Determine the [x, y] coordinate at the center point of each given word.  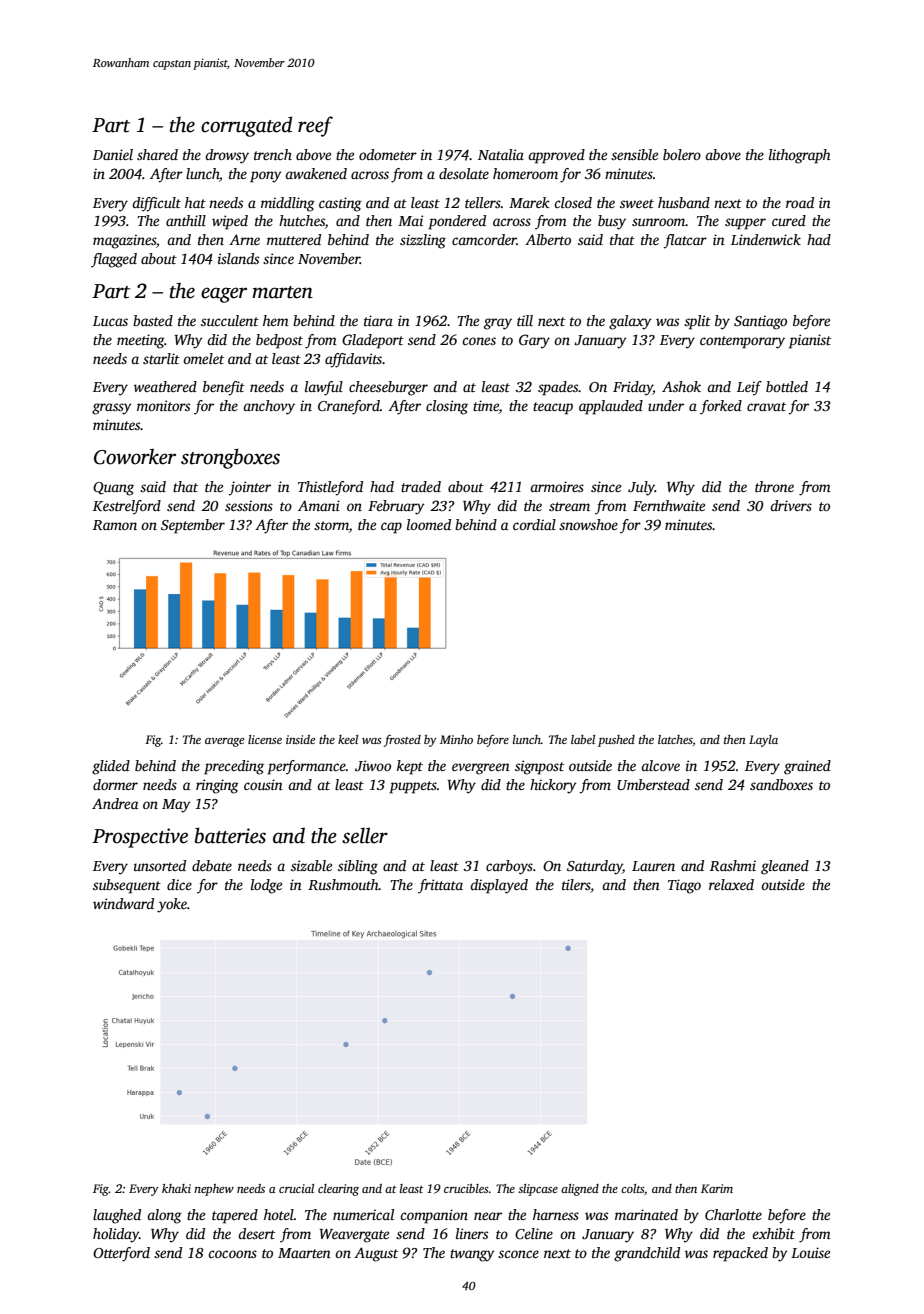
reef [315, 126]
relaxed [731, 884]
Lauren [653, 866]
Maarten [304, 1253]
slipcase [538, 1190]
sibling [358, 867]
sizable [311, 865]
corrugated [246, 126]
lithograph [800, 156]
